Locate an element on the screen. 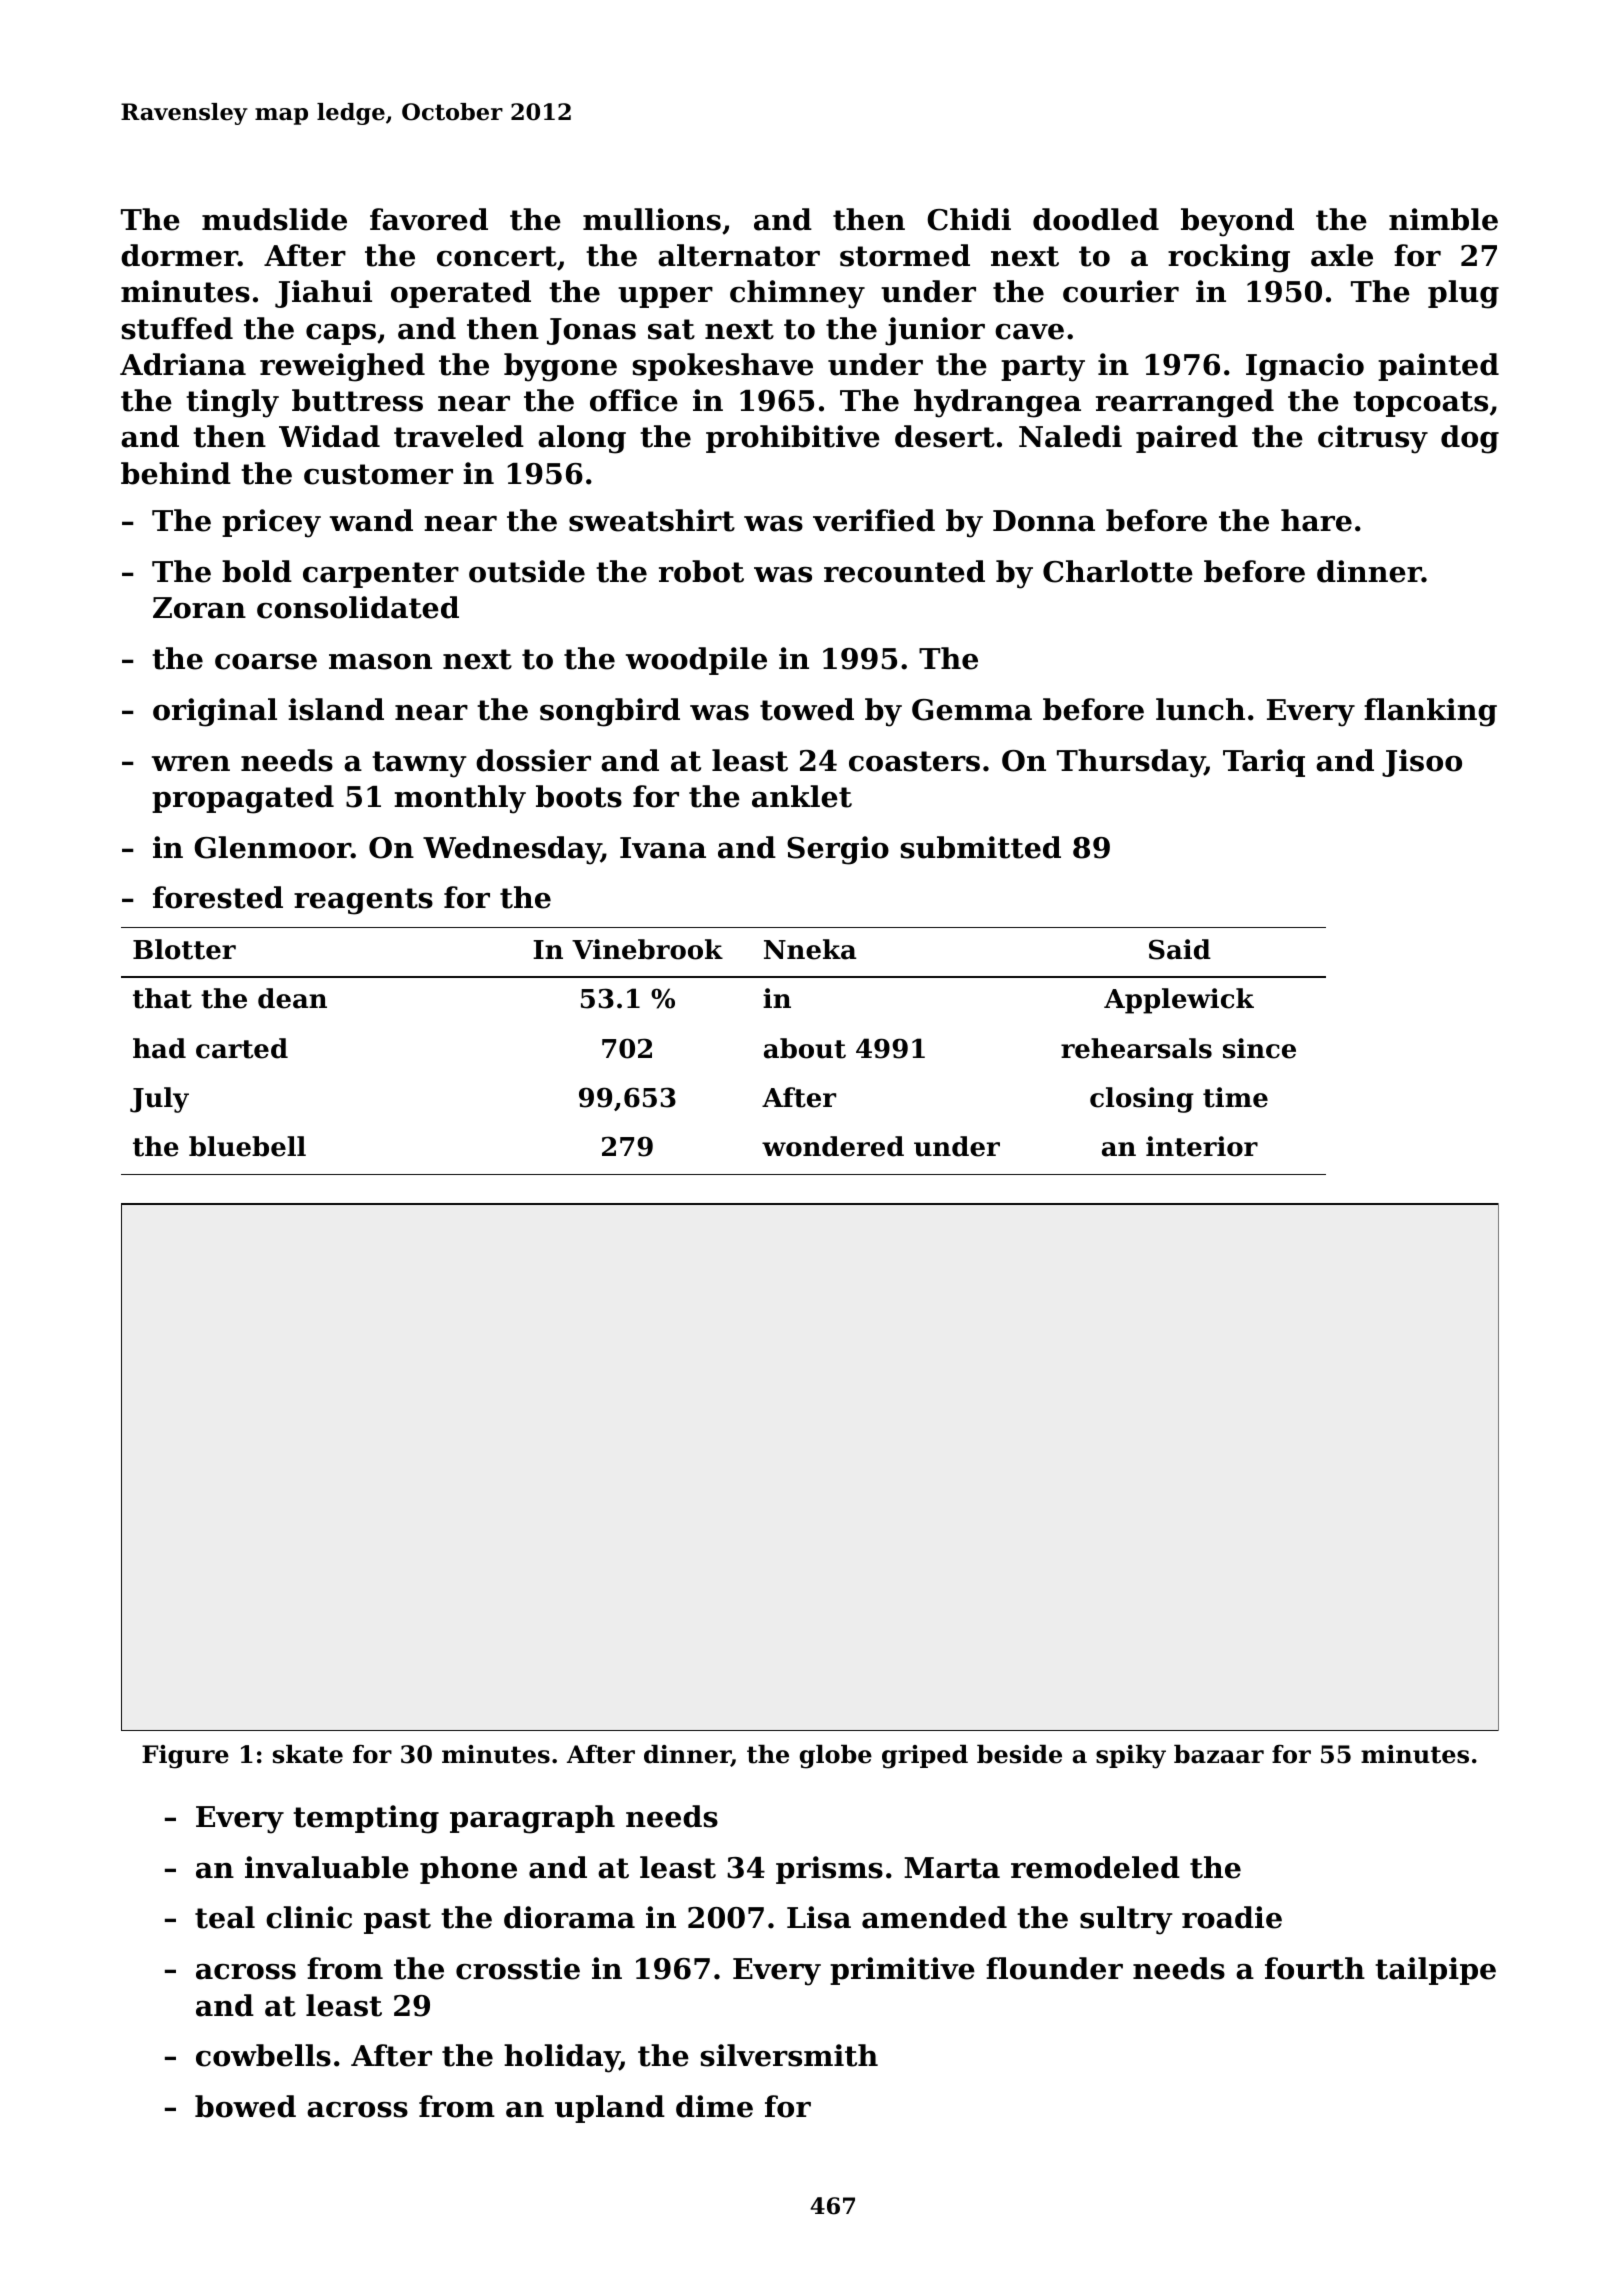 The height and width of the screenshot is (2292, 1620). mudslide is located at coordinates (274, 219).
